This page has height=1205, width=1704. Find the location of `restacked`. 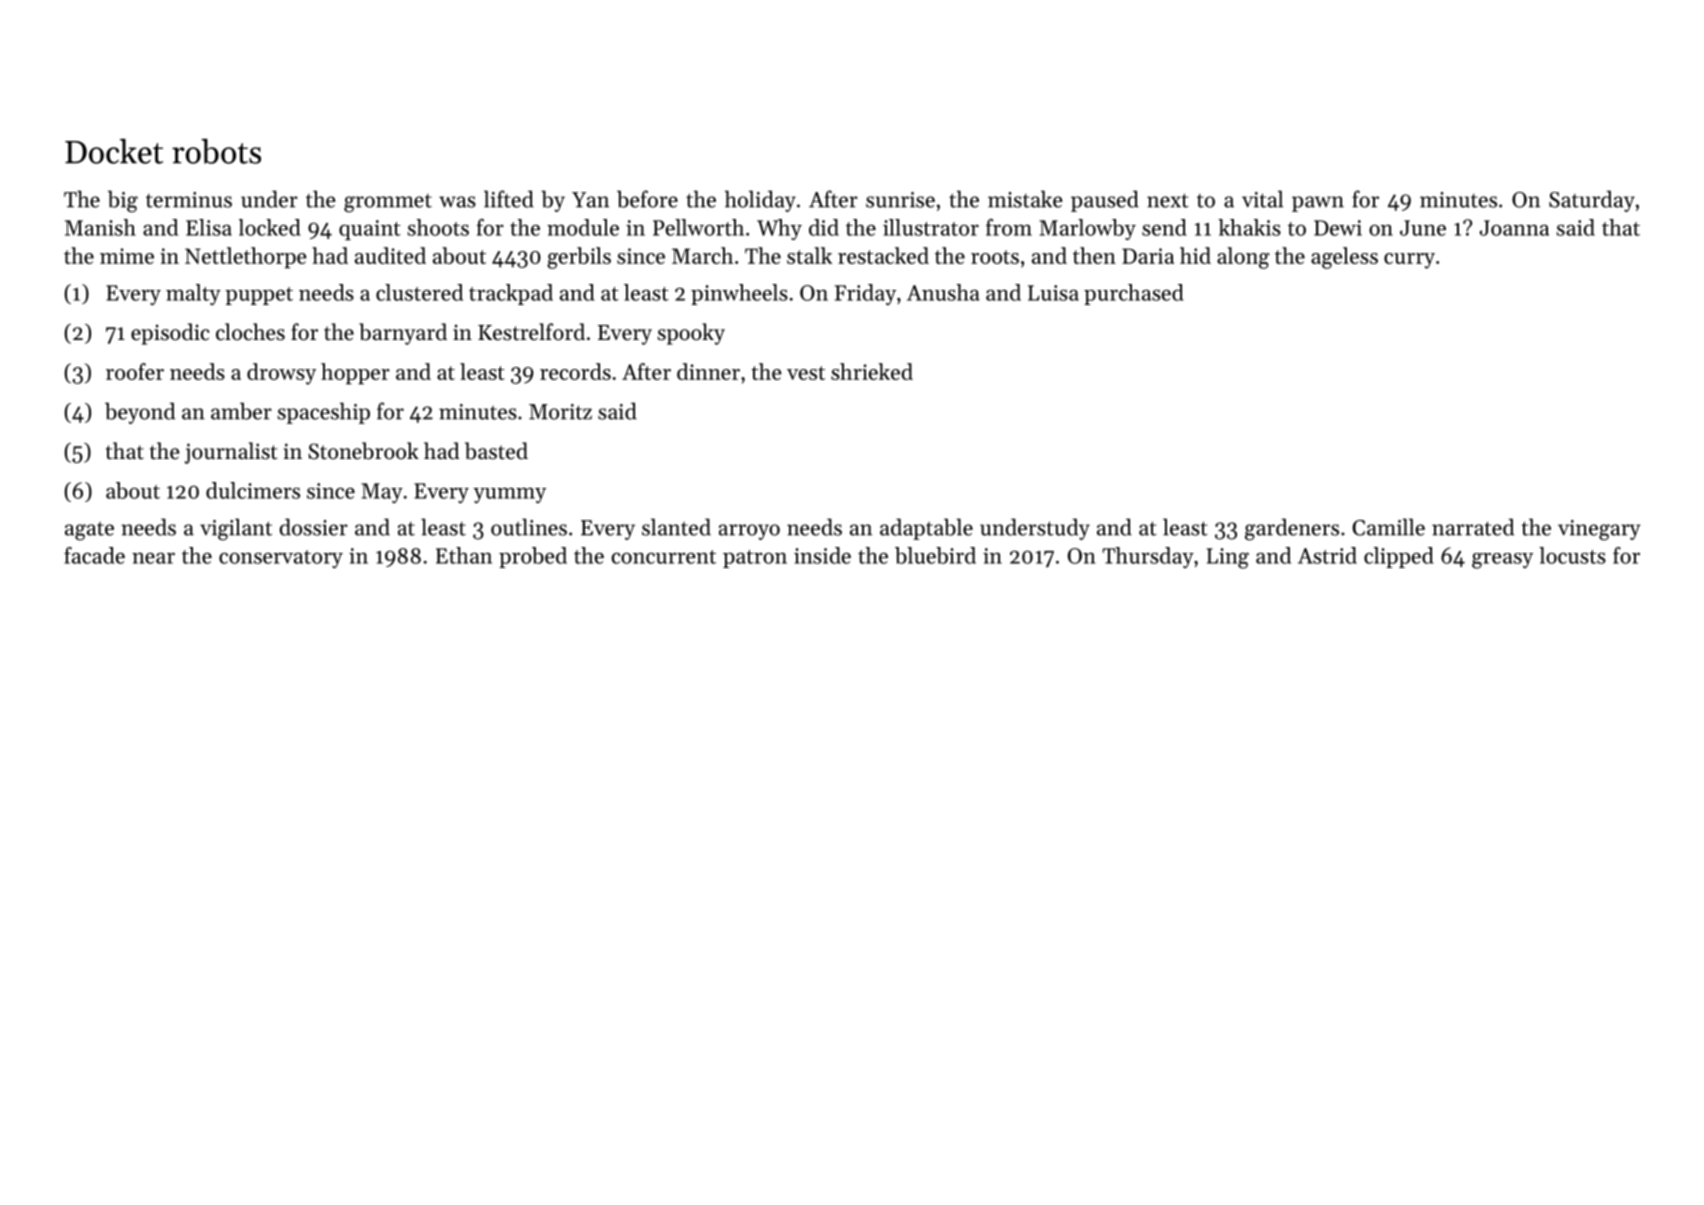

restacked is located at coordinates (883, 255).
